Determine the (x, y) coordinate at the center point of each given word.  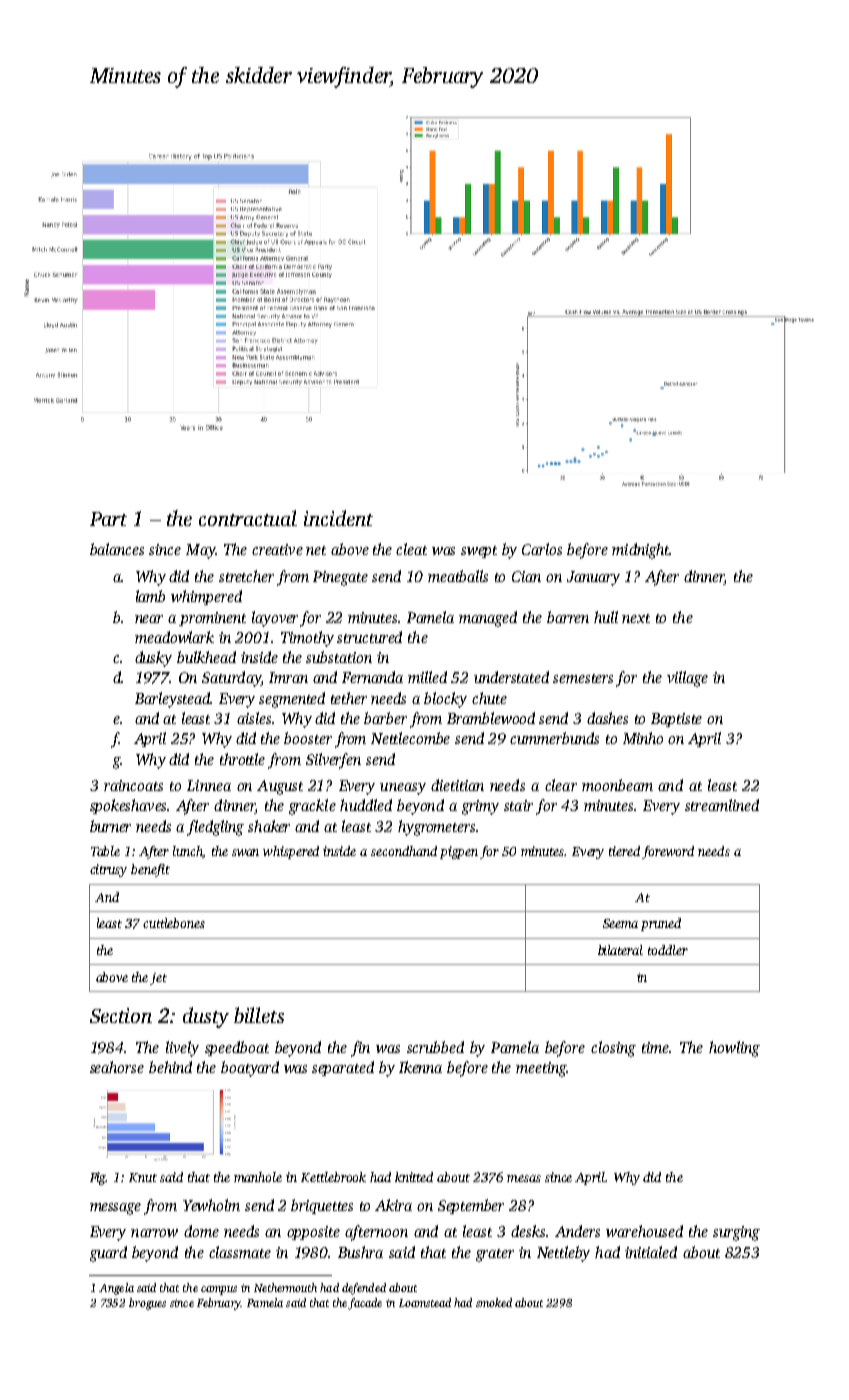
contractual (248, 518)
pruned (661, 924)
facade (365, 1304)
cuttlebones (174, 923)
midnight (640, 551)
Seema (620, 923)
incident (338, 518)
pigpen (459, 852)
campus (219, 1290)
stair (518, 805)
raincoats (133, 785)
